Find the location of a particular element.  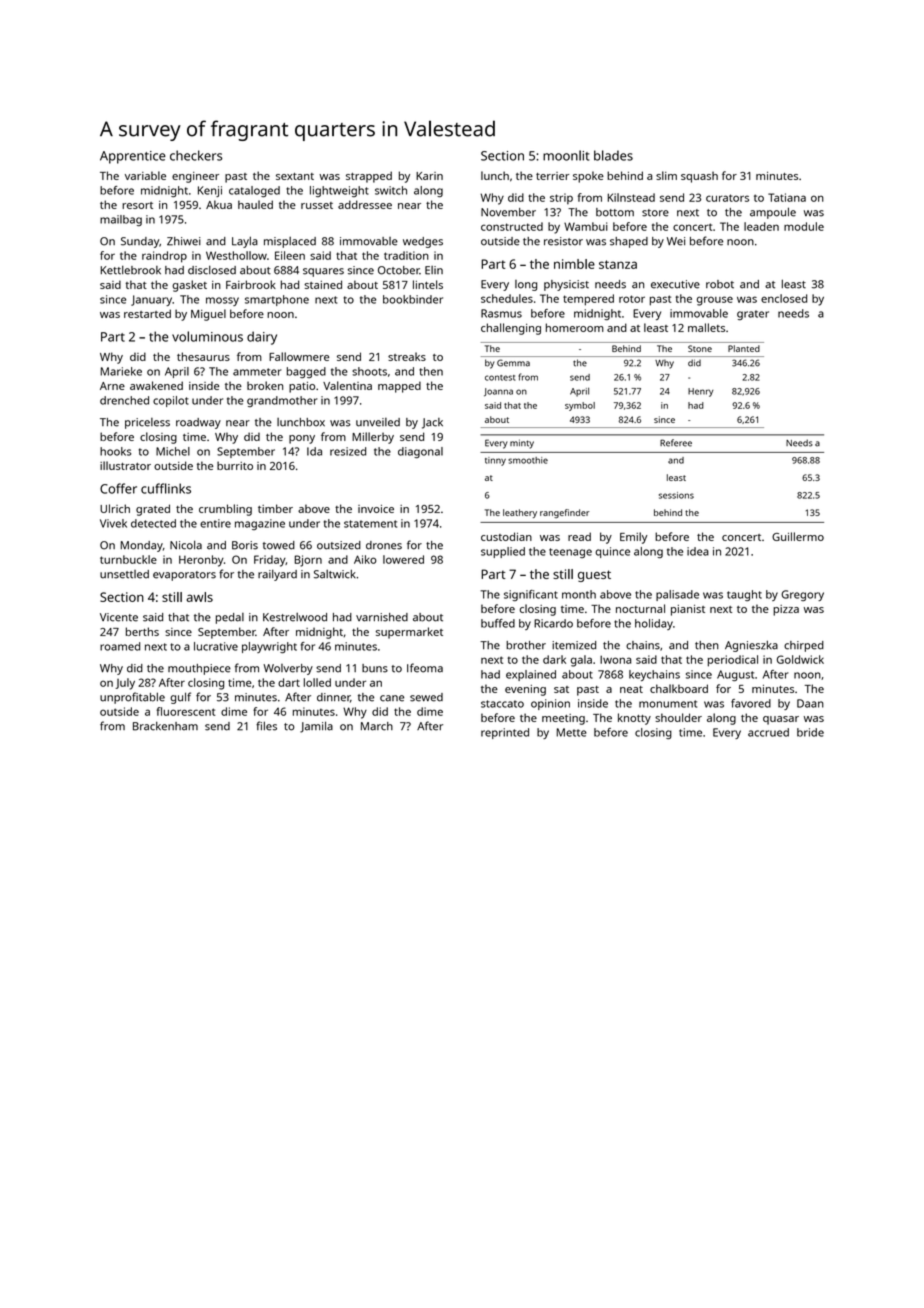

files is located at coordinates (266, 726).
